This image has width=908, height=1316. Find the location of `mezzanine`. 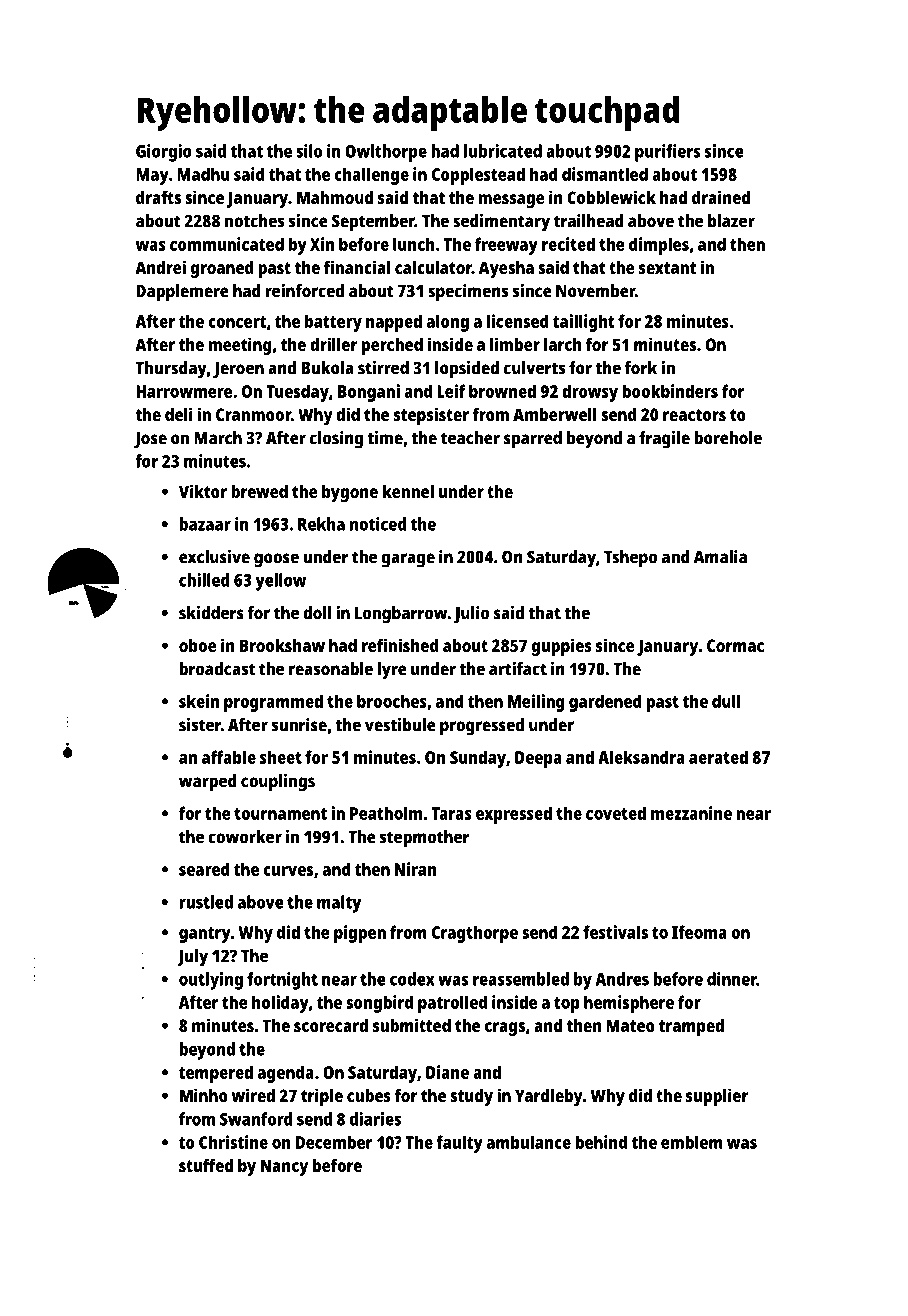

mezzanine is located at coordinates (691, 813).
